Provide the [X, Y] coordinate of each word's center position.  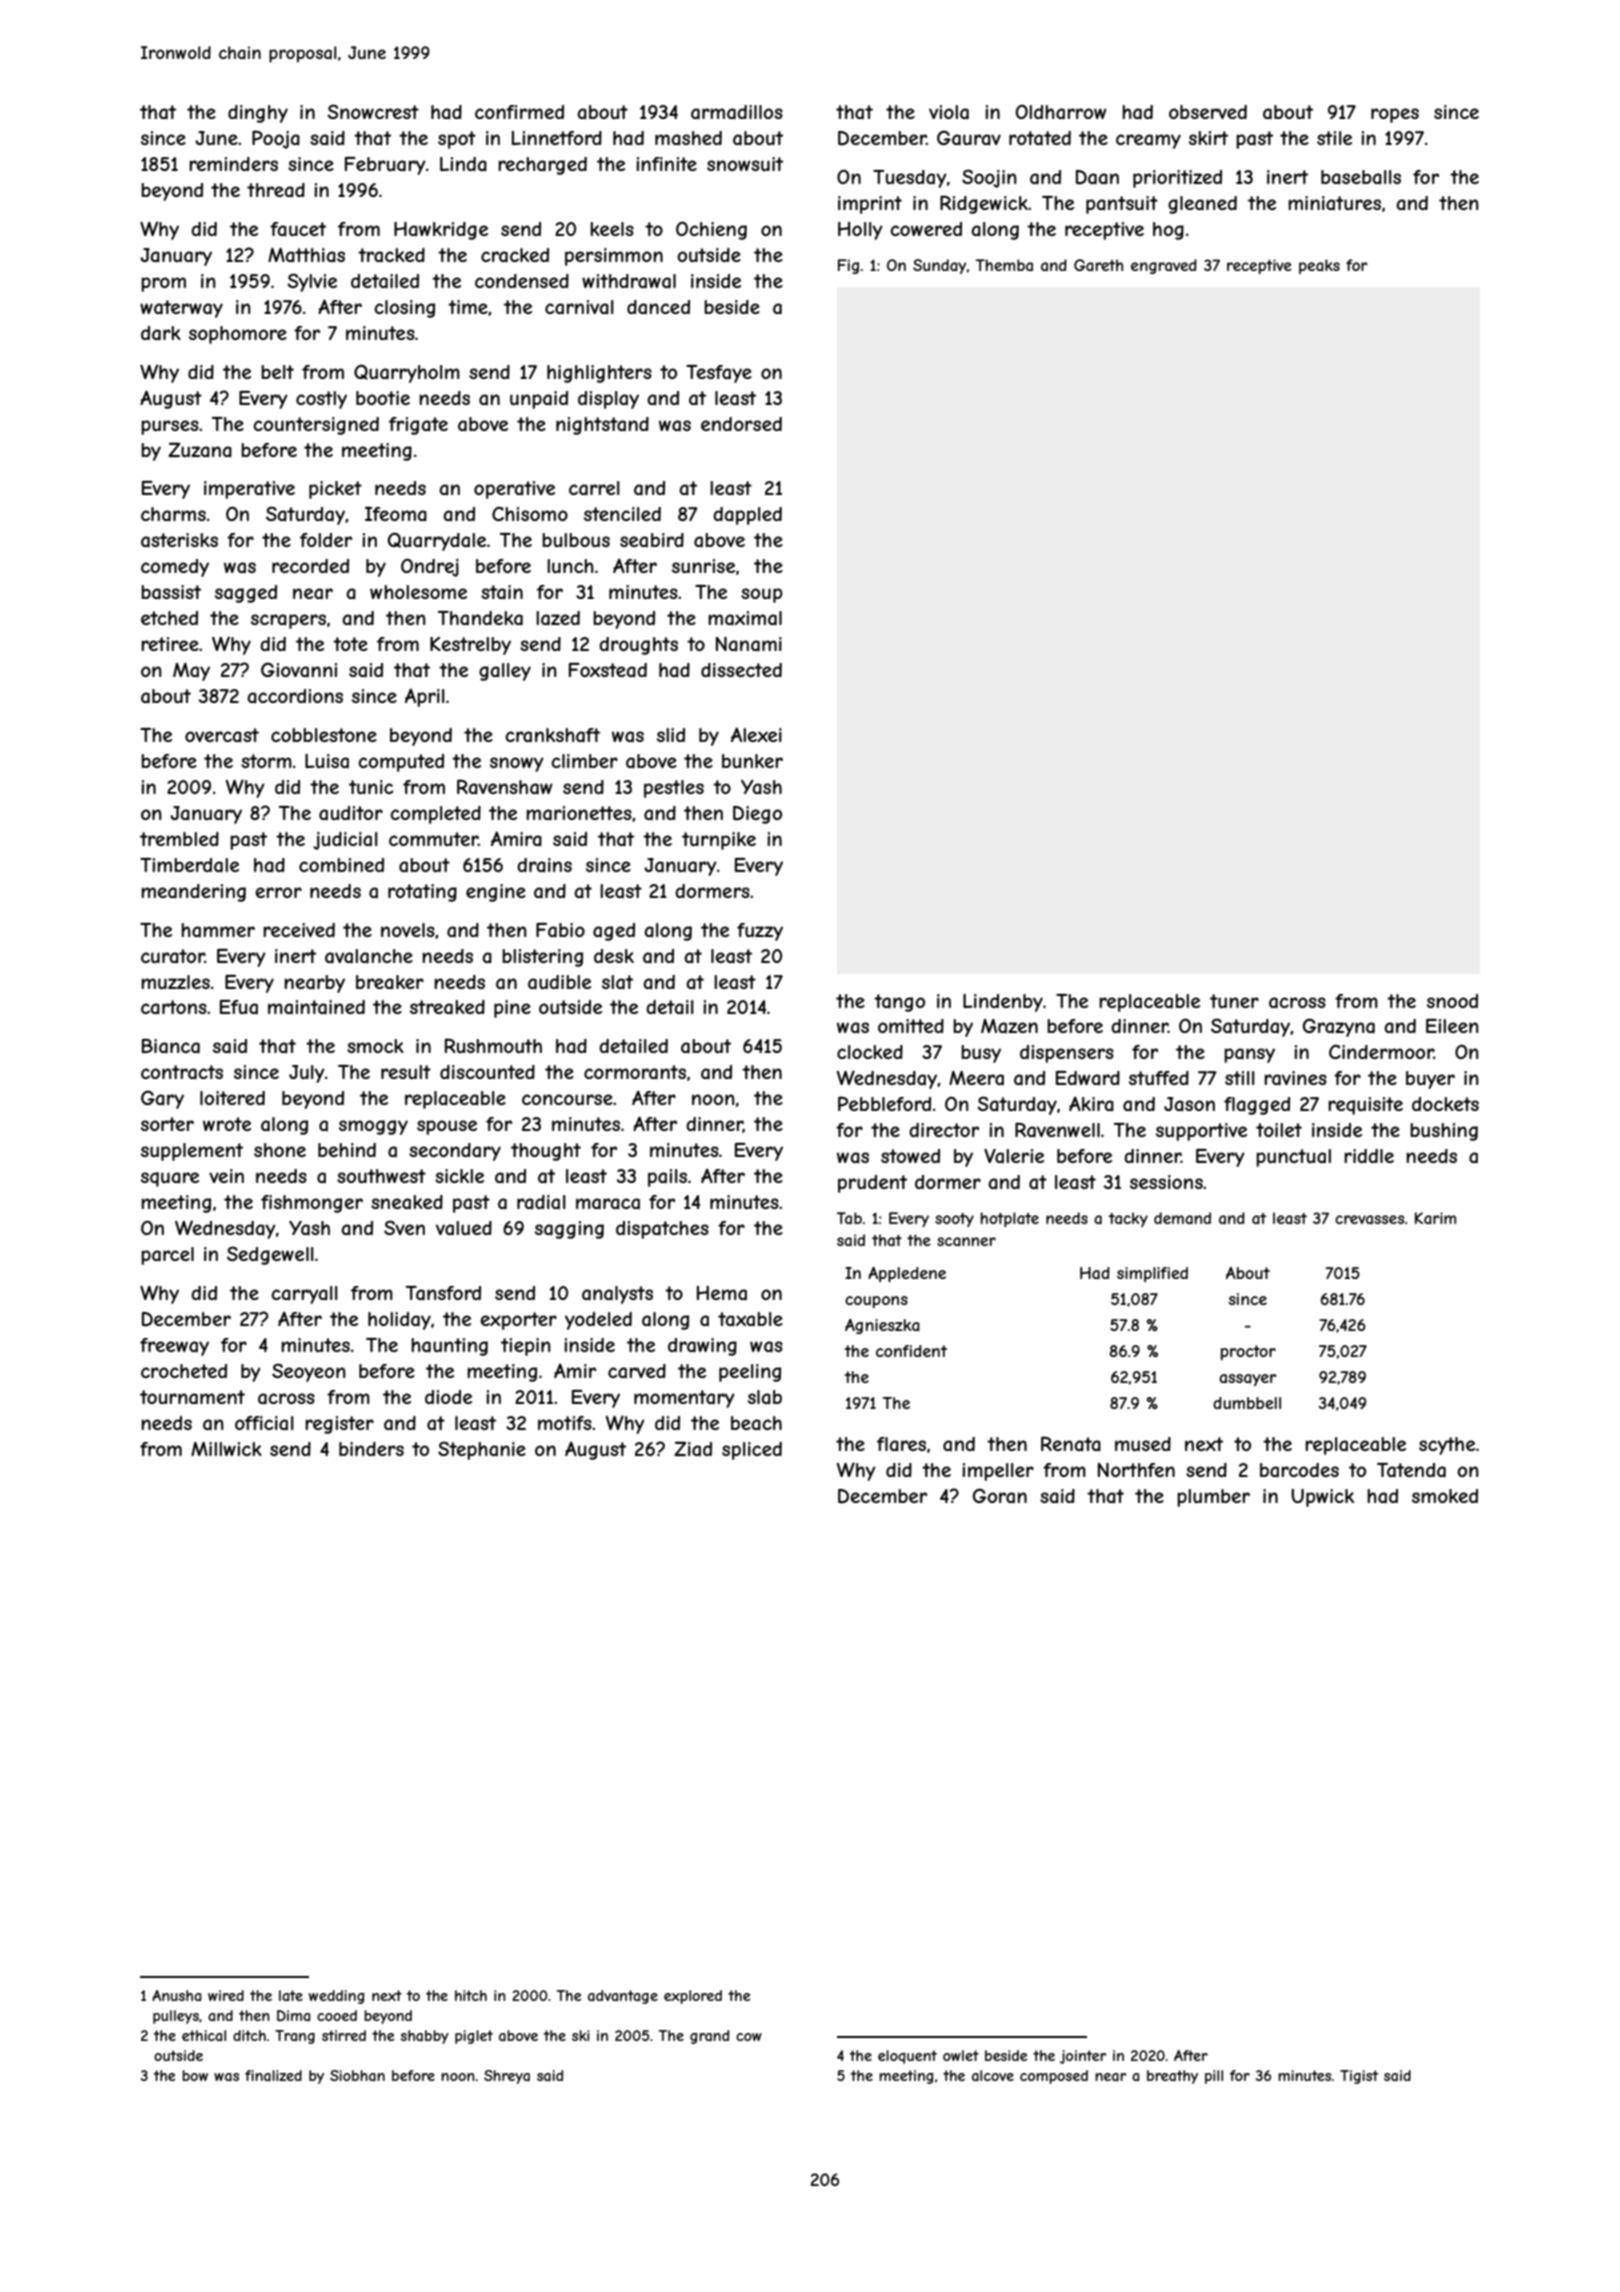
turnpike [719, 841]
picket [335, 490]
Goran [1000, 1495]
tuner [1234, 1001]
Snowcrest [373, 111]
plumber [1213, 1498]
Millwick [226, 1449]
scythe [1447, 1446]
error [278, 892]
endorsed [741, 424]
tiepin [526, 1347]
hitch [471, 1995]
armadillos [737, 112]
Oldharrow [1061, 112]
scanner [966, 1241]
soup [762, 595]
